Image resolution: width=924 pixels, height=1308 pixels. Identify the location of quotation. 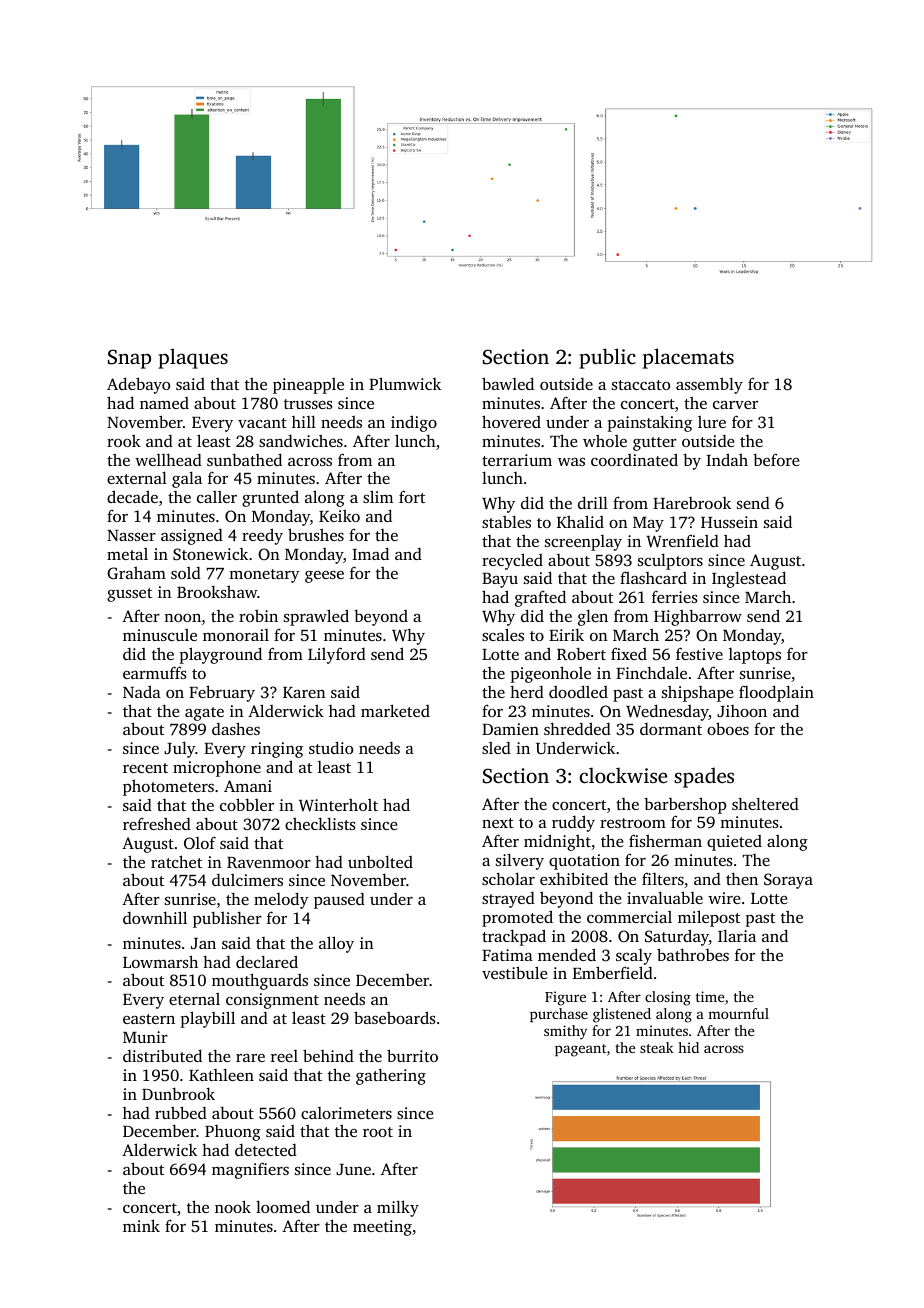
(584, 862).
